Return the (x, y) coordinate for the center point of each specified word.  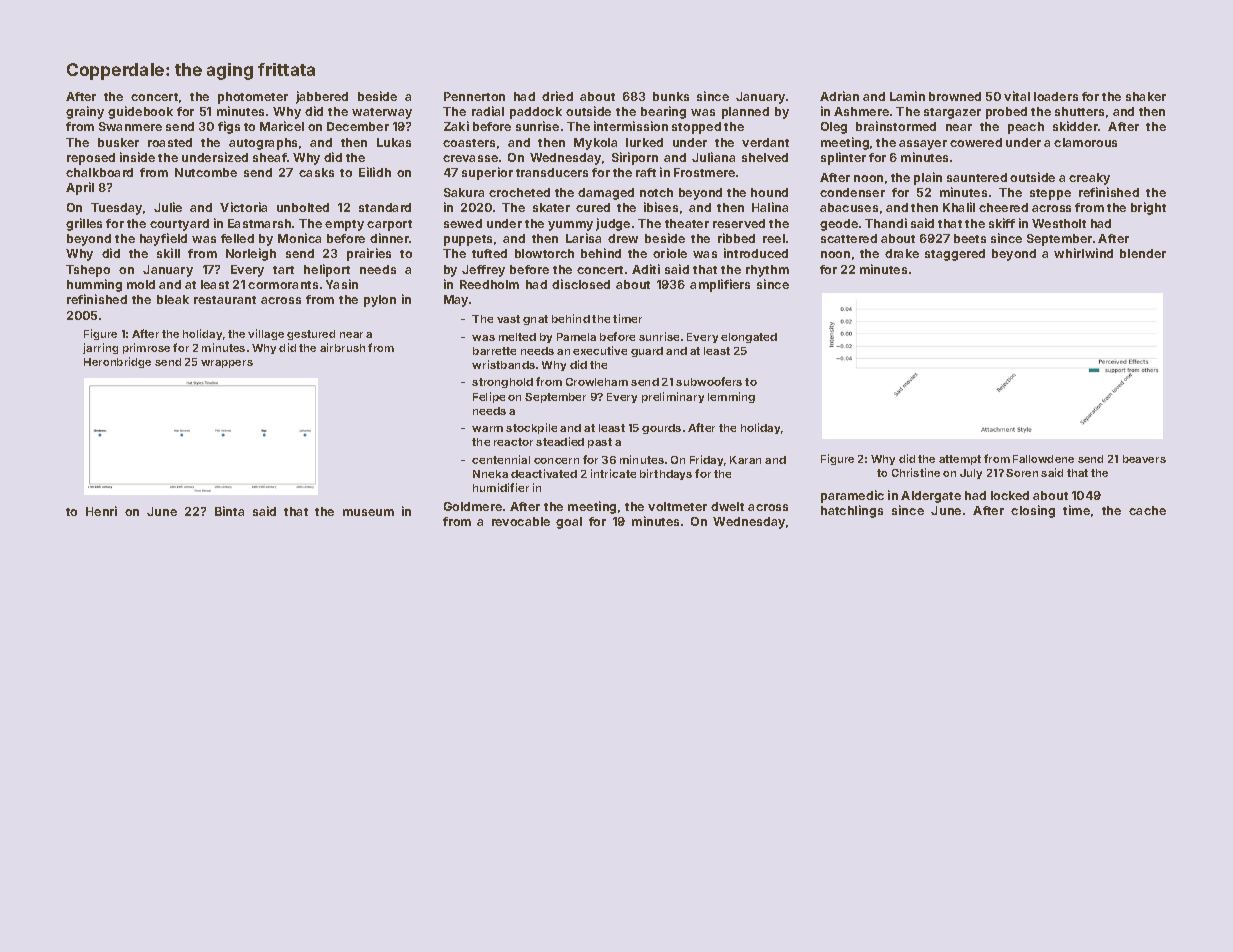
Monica (299, 238)
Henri (101, 511)
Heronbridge (117, 362)
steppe (1050, 194)
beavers (1144, 459)
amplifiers (720, 285)
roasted (170, 142)
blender (1143, 253)
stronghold (502, 383)
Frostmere (704, 172)
